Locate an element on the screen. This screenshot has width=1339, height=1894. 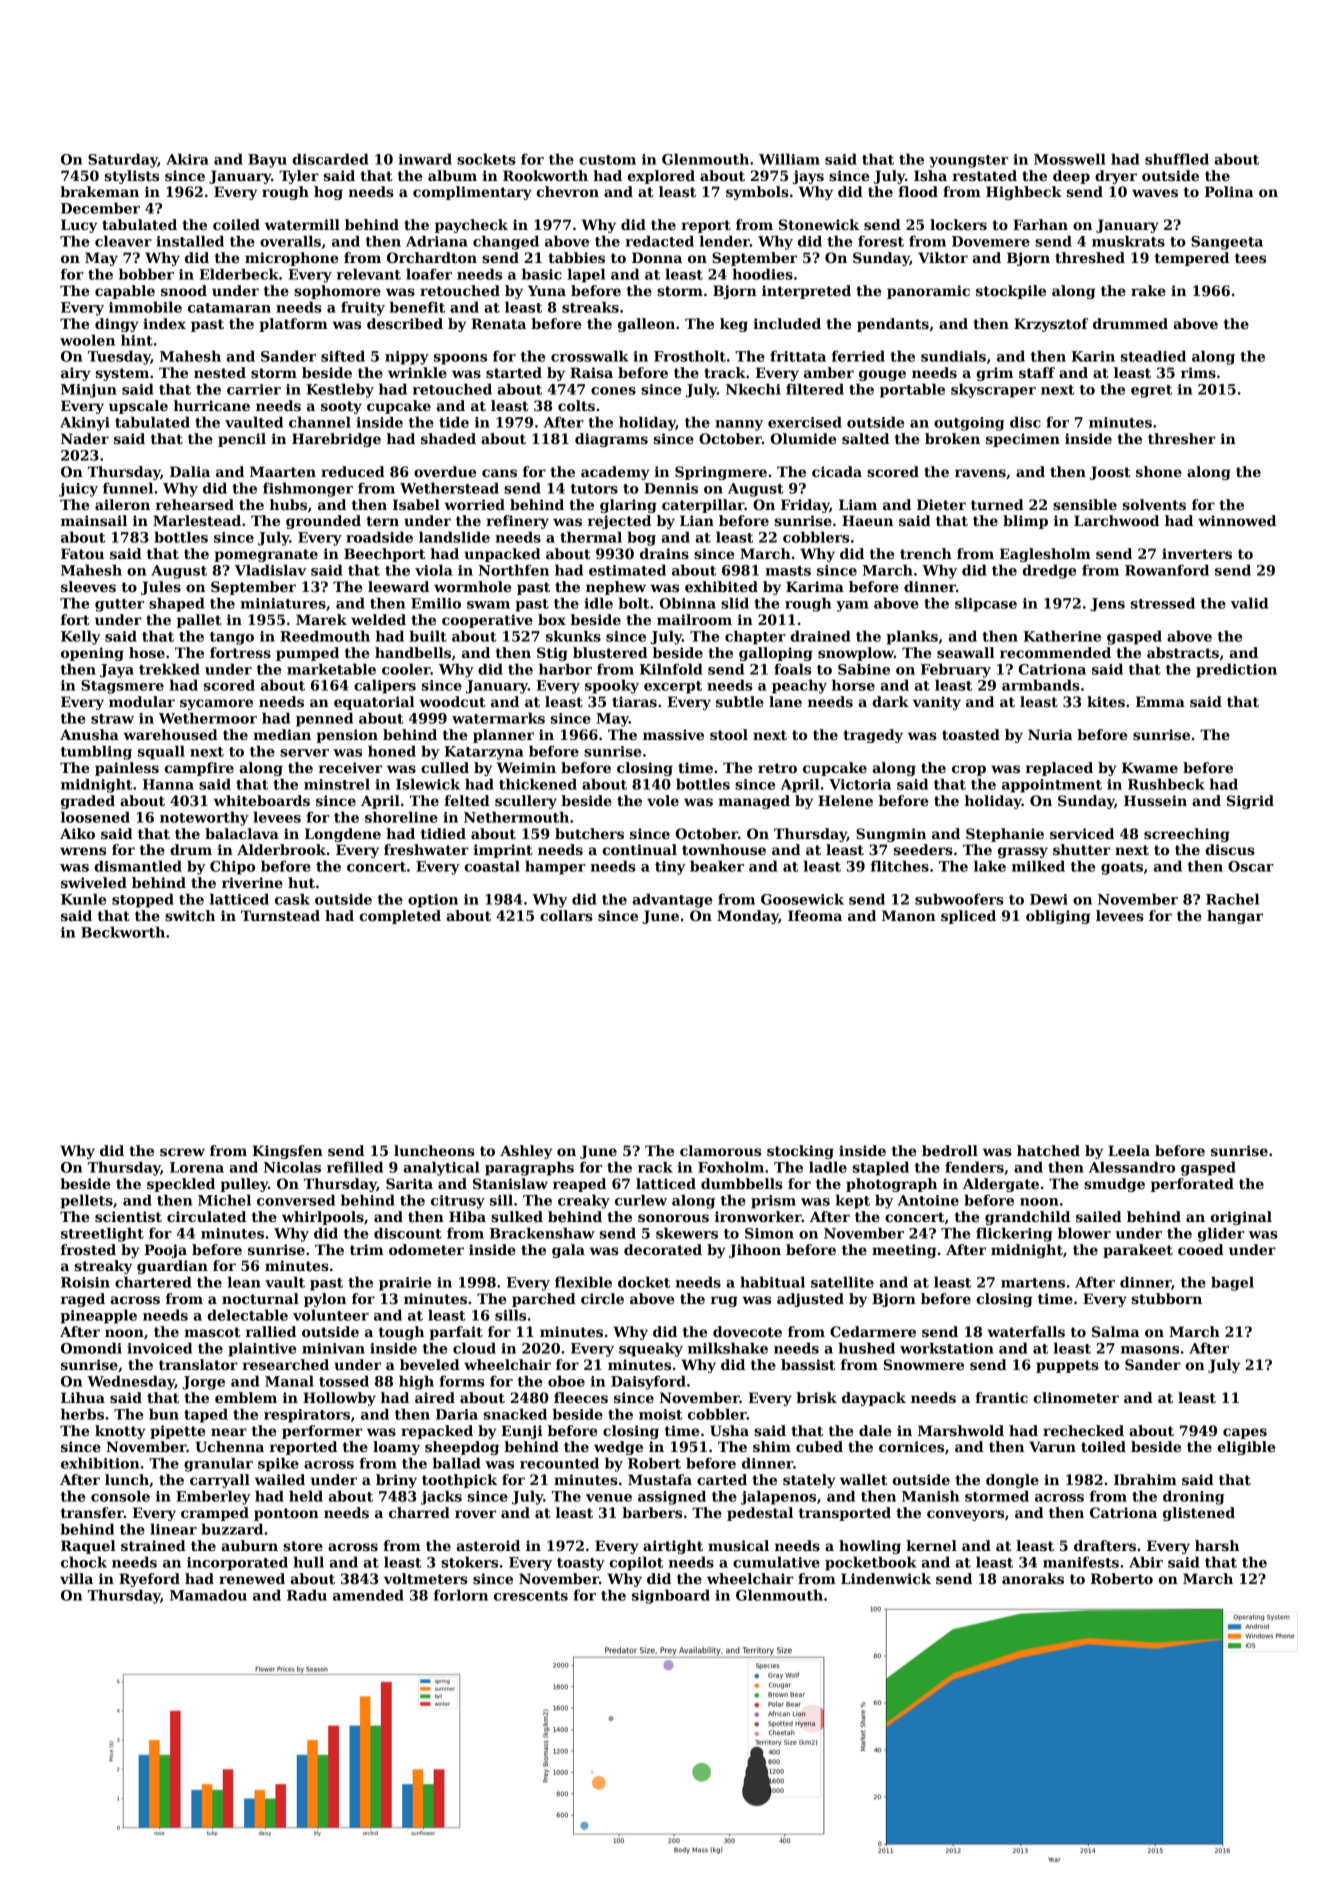
hangar is located at coordinates (1235, 917).
